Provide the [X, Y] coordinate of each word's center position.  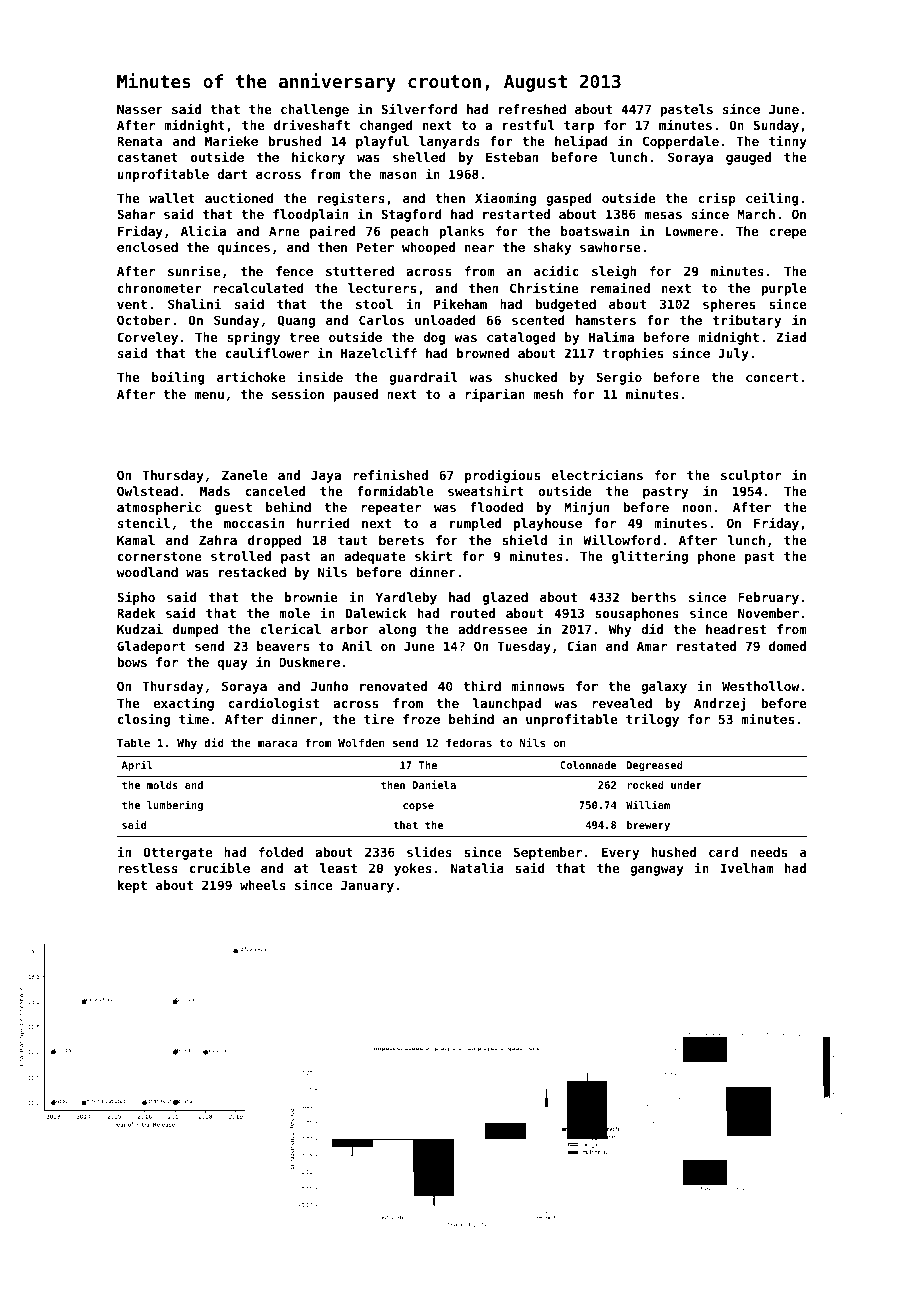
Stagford [411, 215]
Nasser [140, 109]
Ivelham [747, 868]
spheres [729, 305]
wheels [263, 885]
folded [281, 852]
